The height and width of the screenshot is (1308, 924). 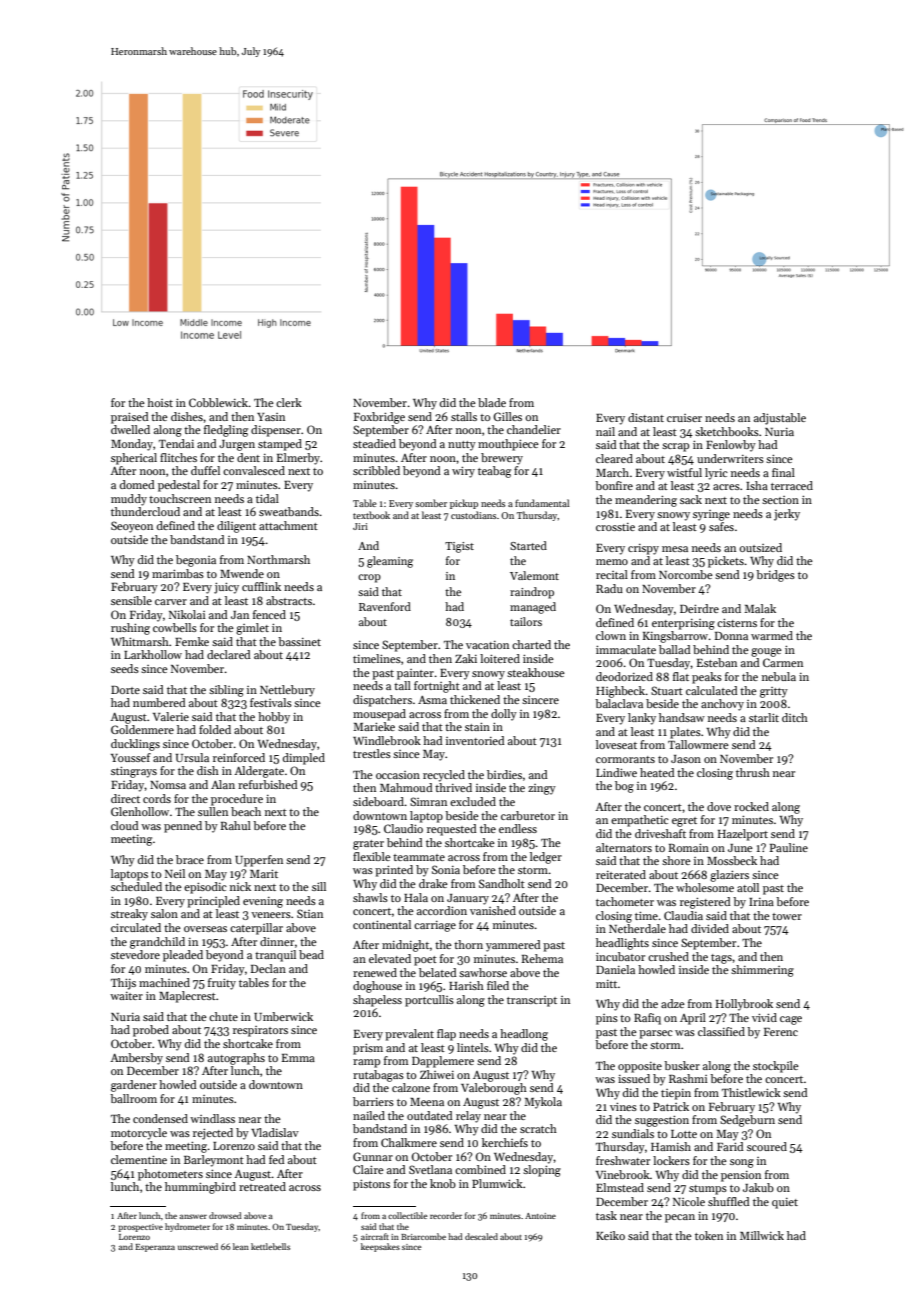 What do you see at coordinates (380, 1247) in the screenshot?
I see `keepsakes` at bounding box center [380, 1247].
